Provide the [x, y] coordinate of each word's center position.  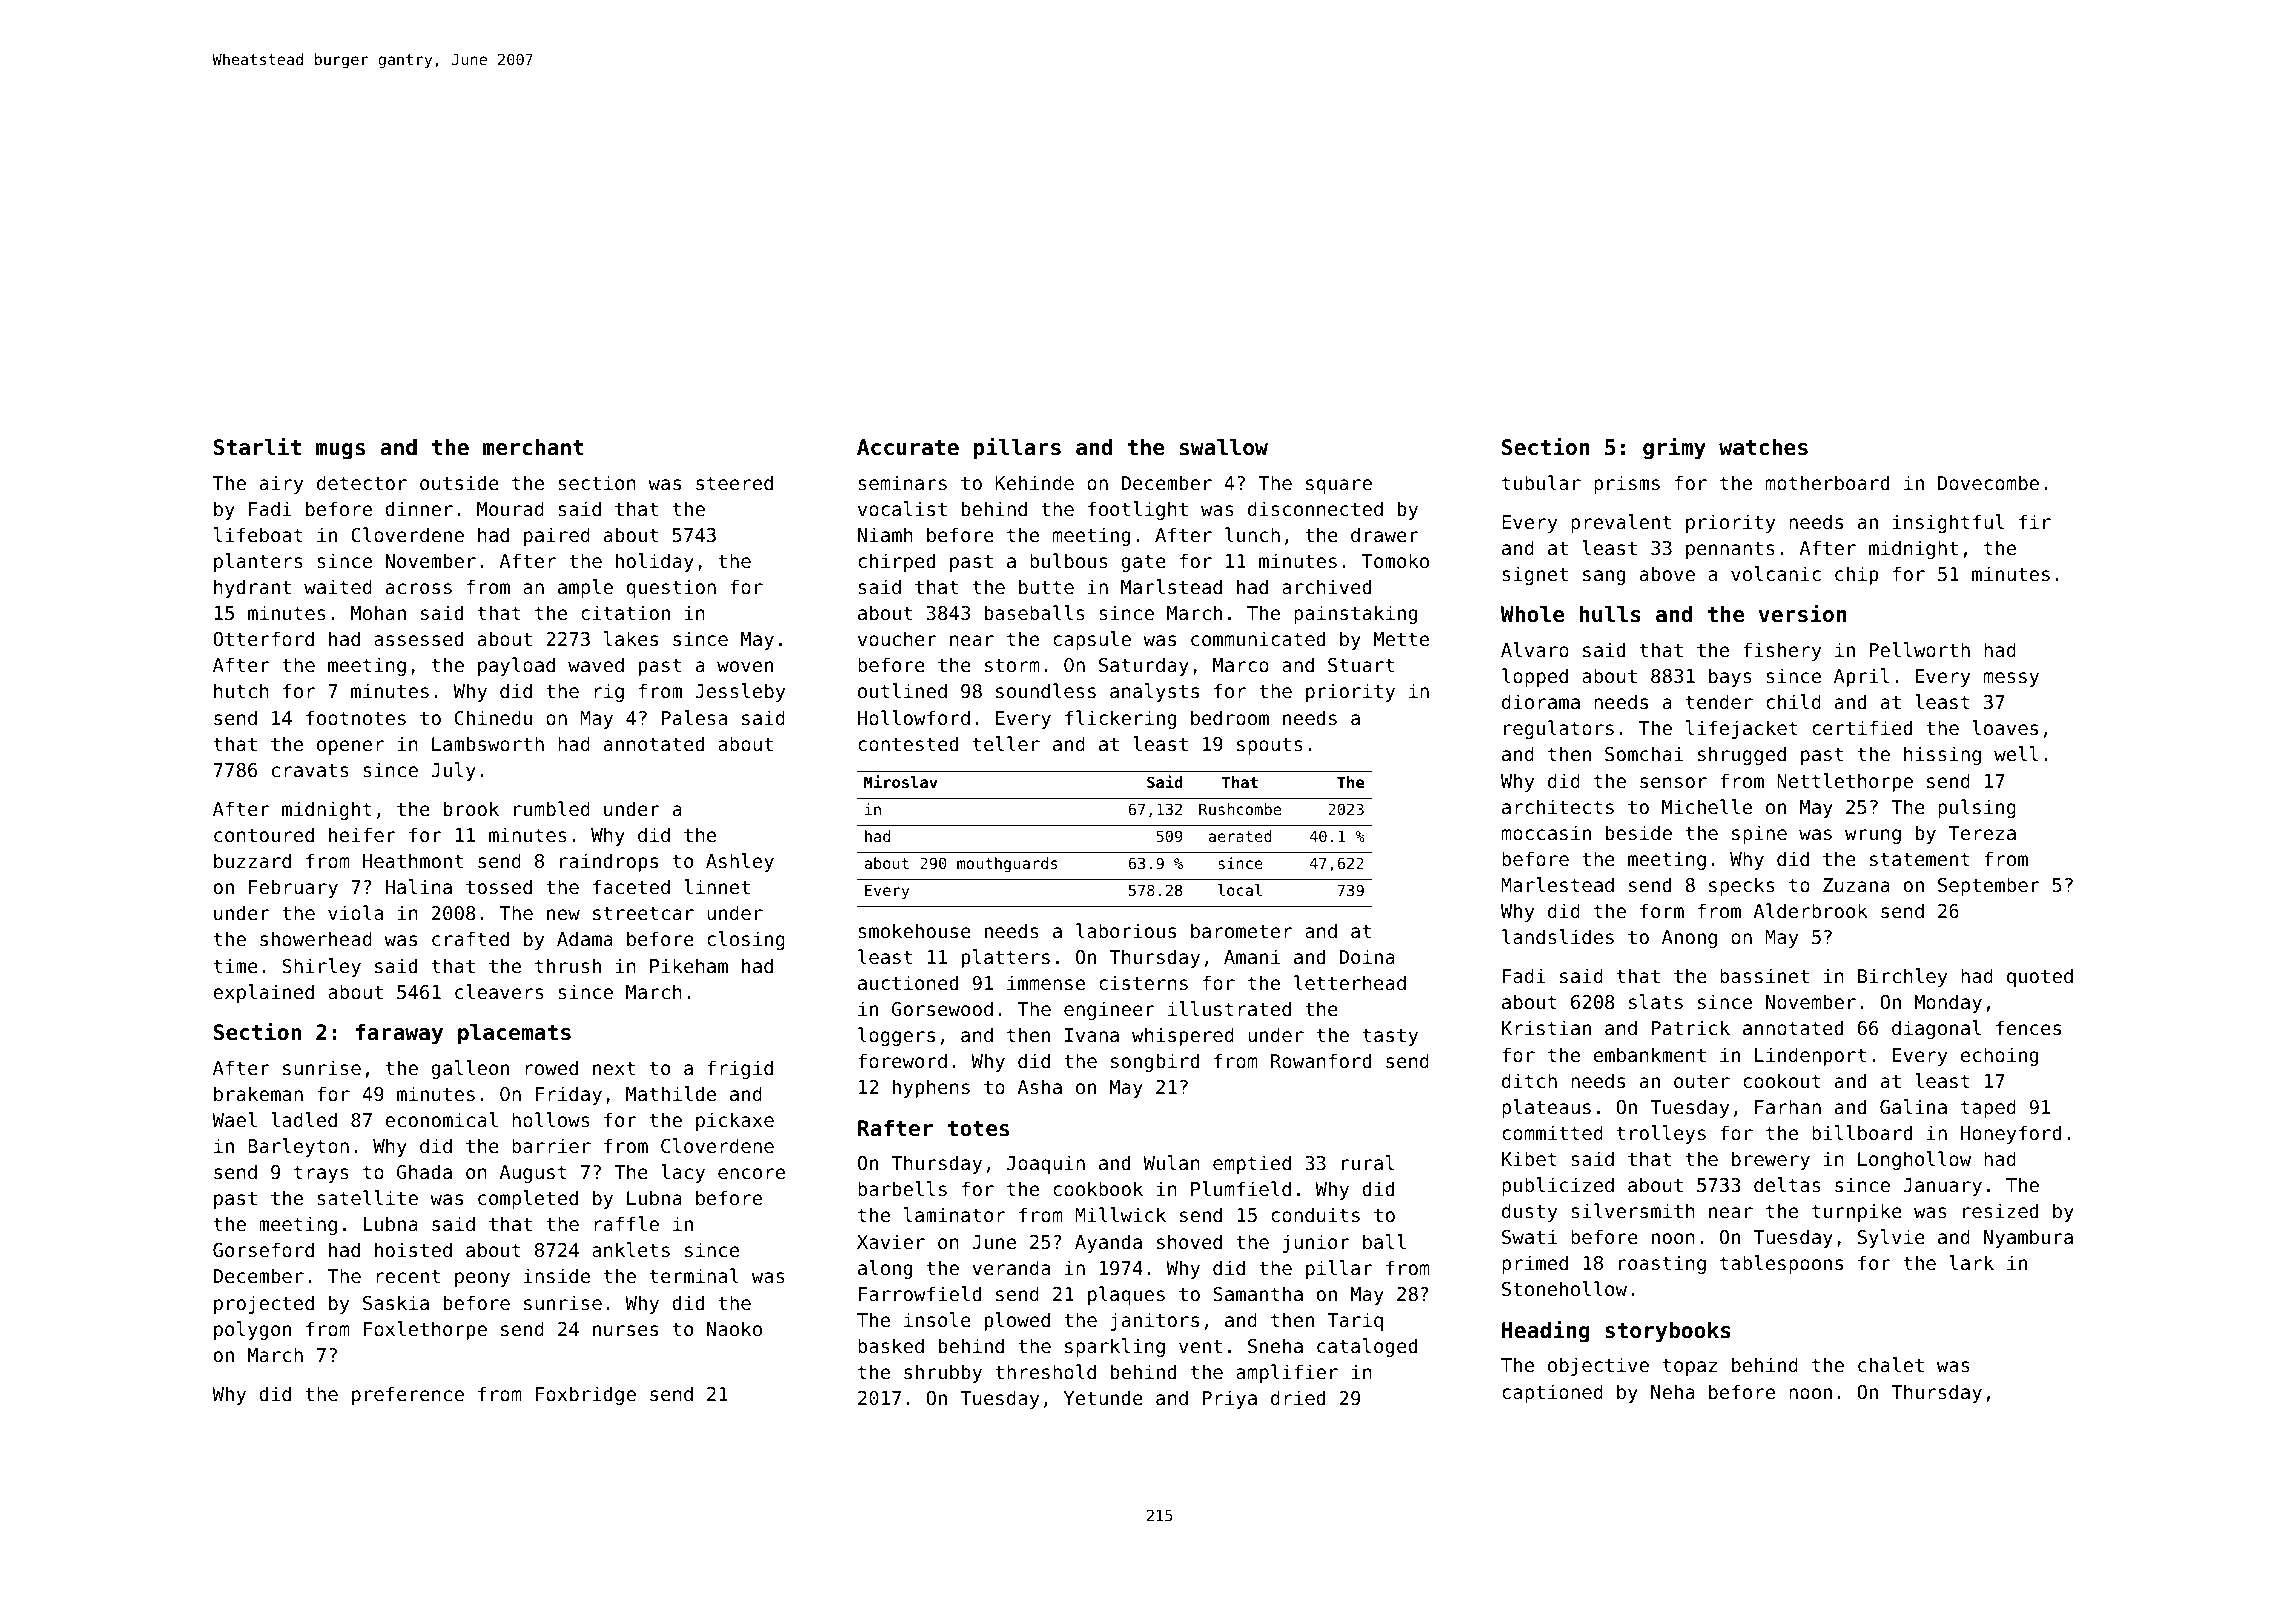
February [293, 888]
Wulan [1171, 1162]
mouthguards [1007, 865]
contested [908, 743]
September [1989, 886]
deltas [1787, 1184]
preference [408, 1395]
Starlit [257, 446]
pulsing [1977, 808]
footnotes [356, 717]
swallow [1224, 447]
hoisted [413, 1249]
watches [1763, 447]
